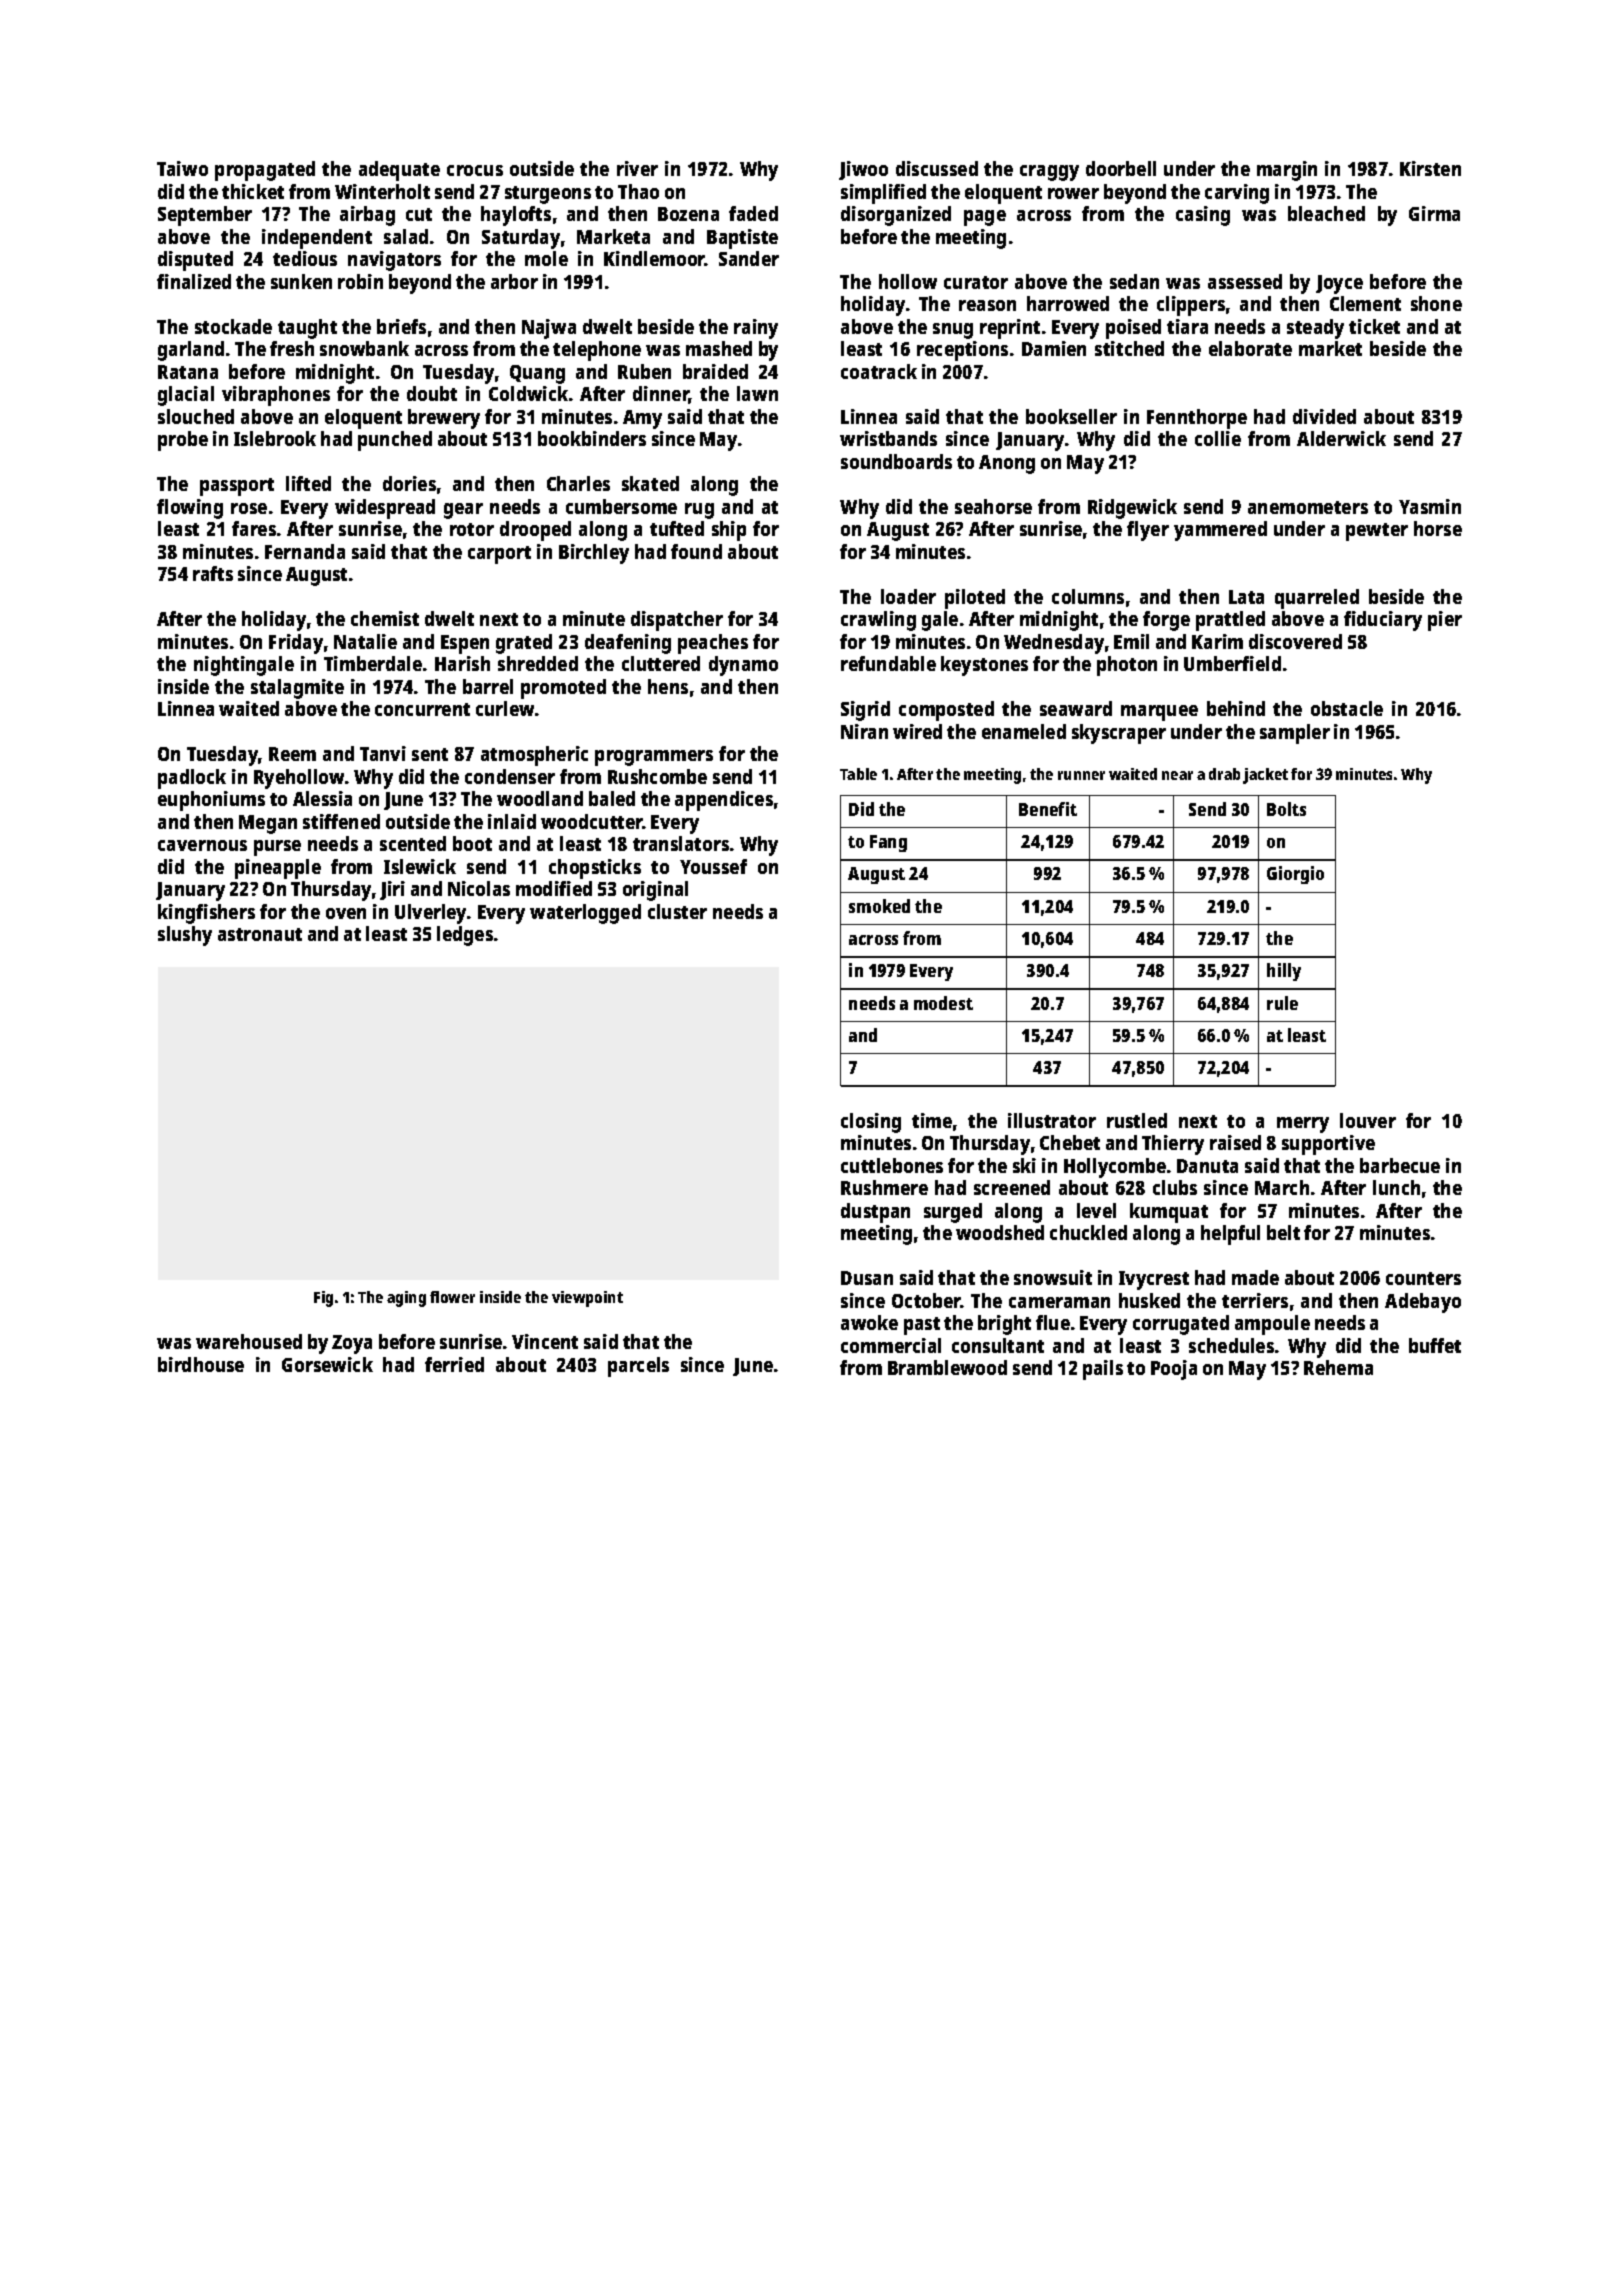 The height and width of the document is (2292, 1620). What do you see at coordinates (265, 171) in the document?
I see `propagated` at bounding box center [265, 171].
